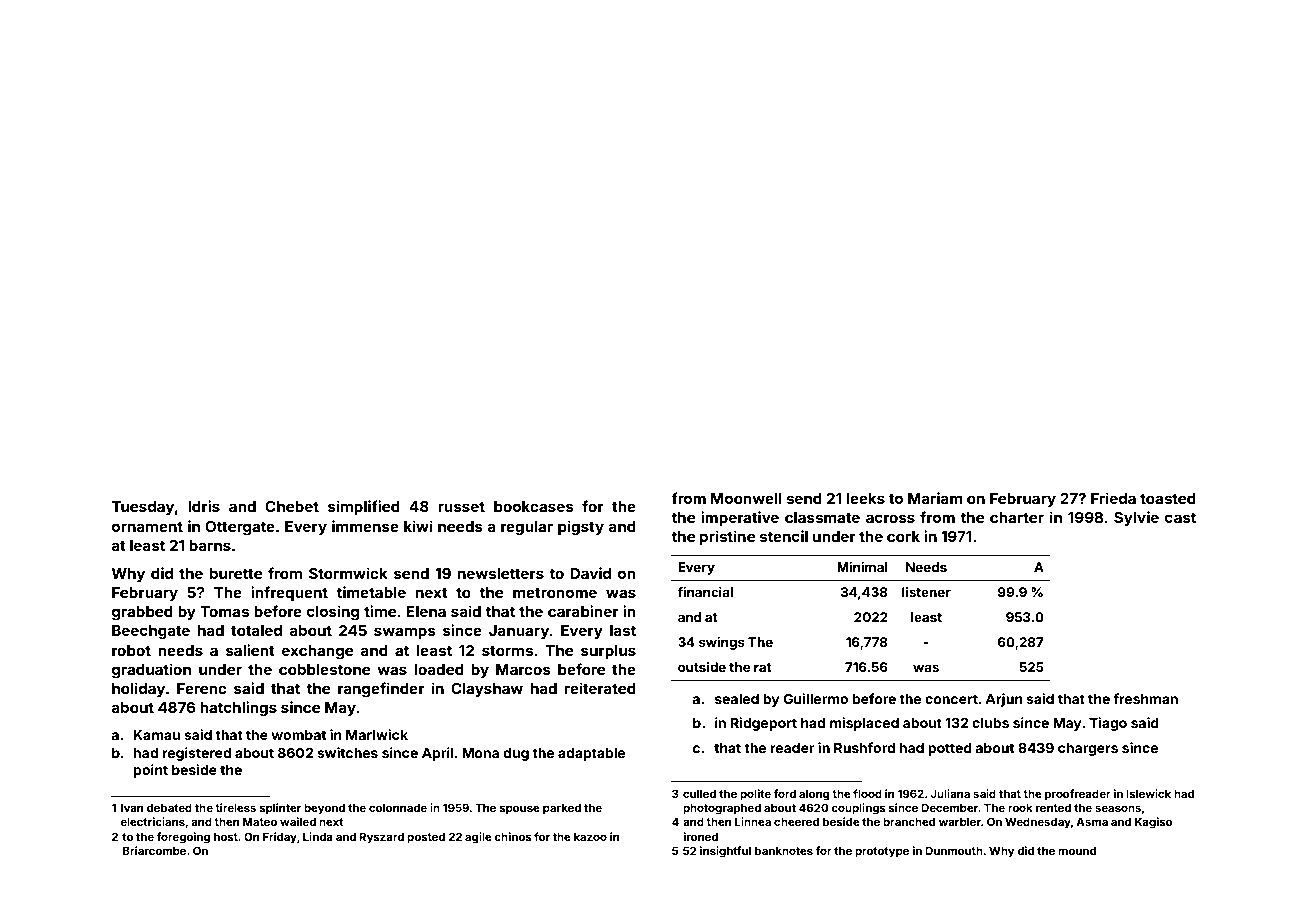 This screenshot has height=924, width=1308. I want to click on rangefinder, so click(381, 690).
